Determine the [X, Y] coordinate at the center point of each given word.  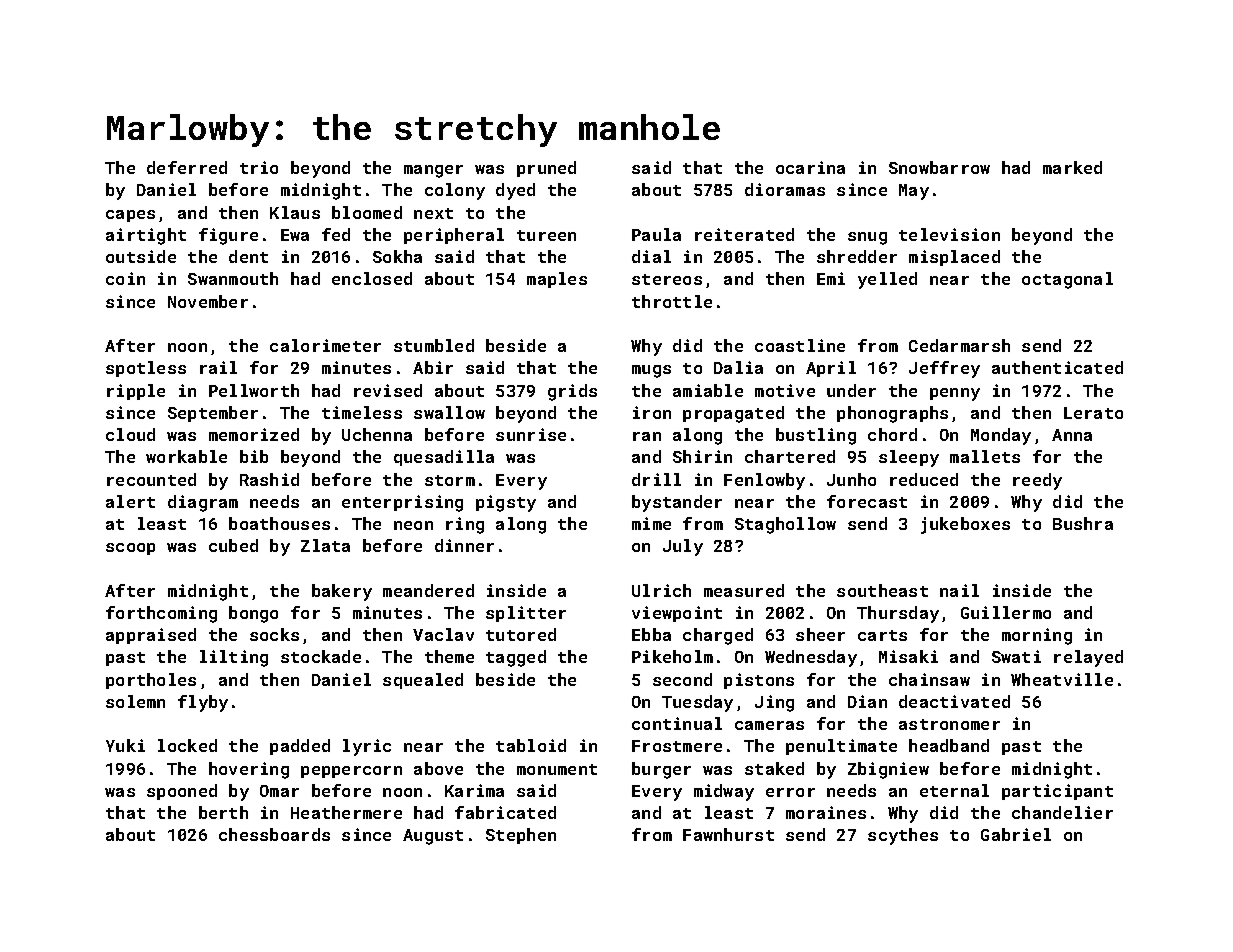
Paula [656, 234]
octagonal [1067, 280]
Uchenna [377, 434]
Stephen [521, 836]
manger [433, 171]
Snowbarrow [939, 167]
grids [572, 392]
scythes [903, 836]
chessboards [274, 834]
